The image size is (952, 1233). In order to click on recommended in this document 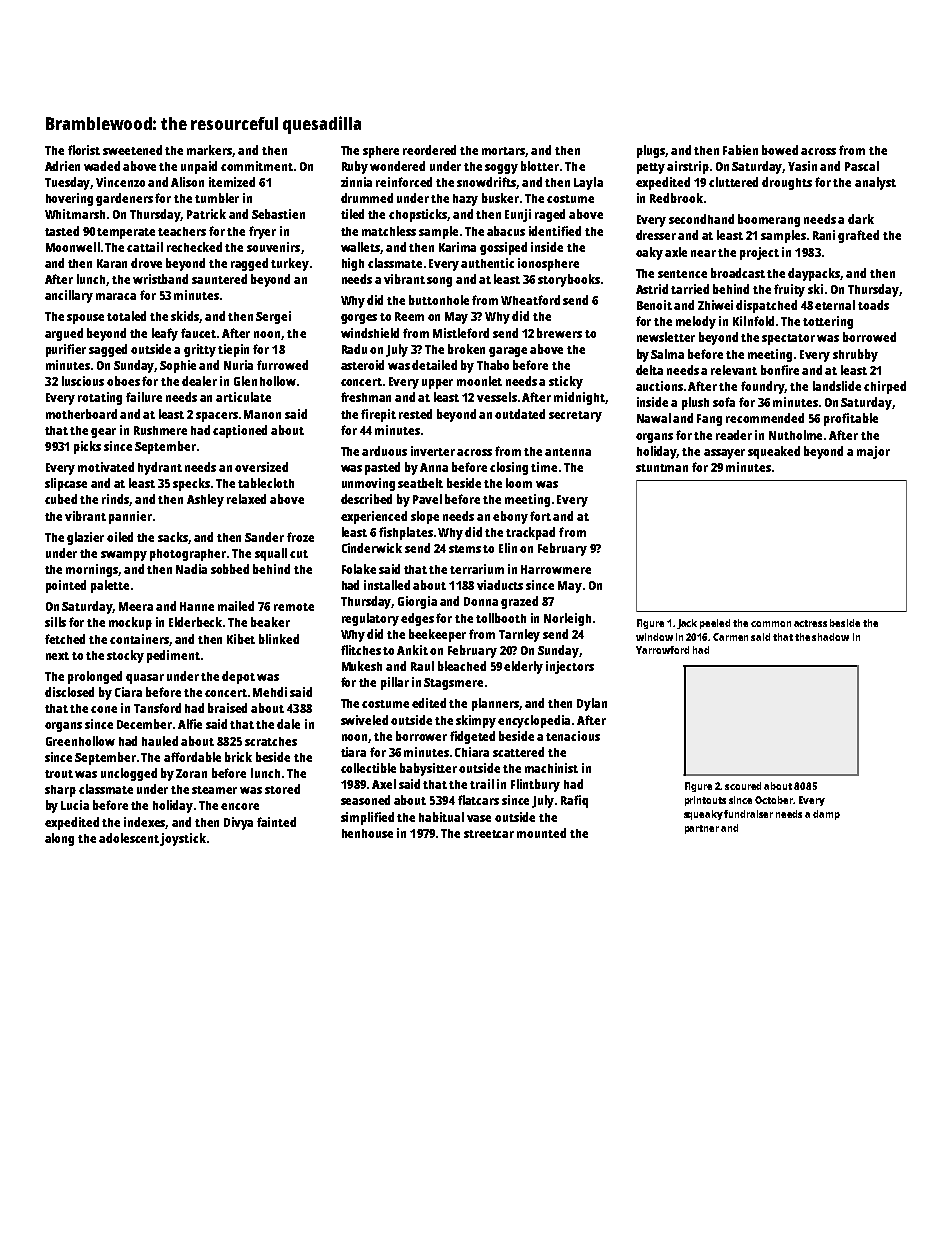, I will do `click(765, 418)`.
